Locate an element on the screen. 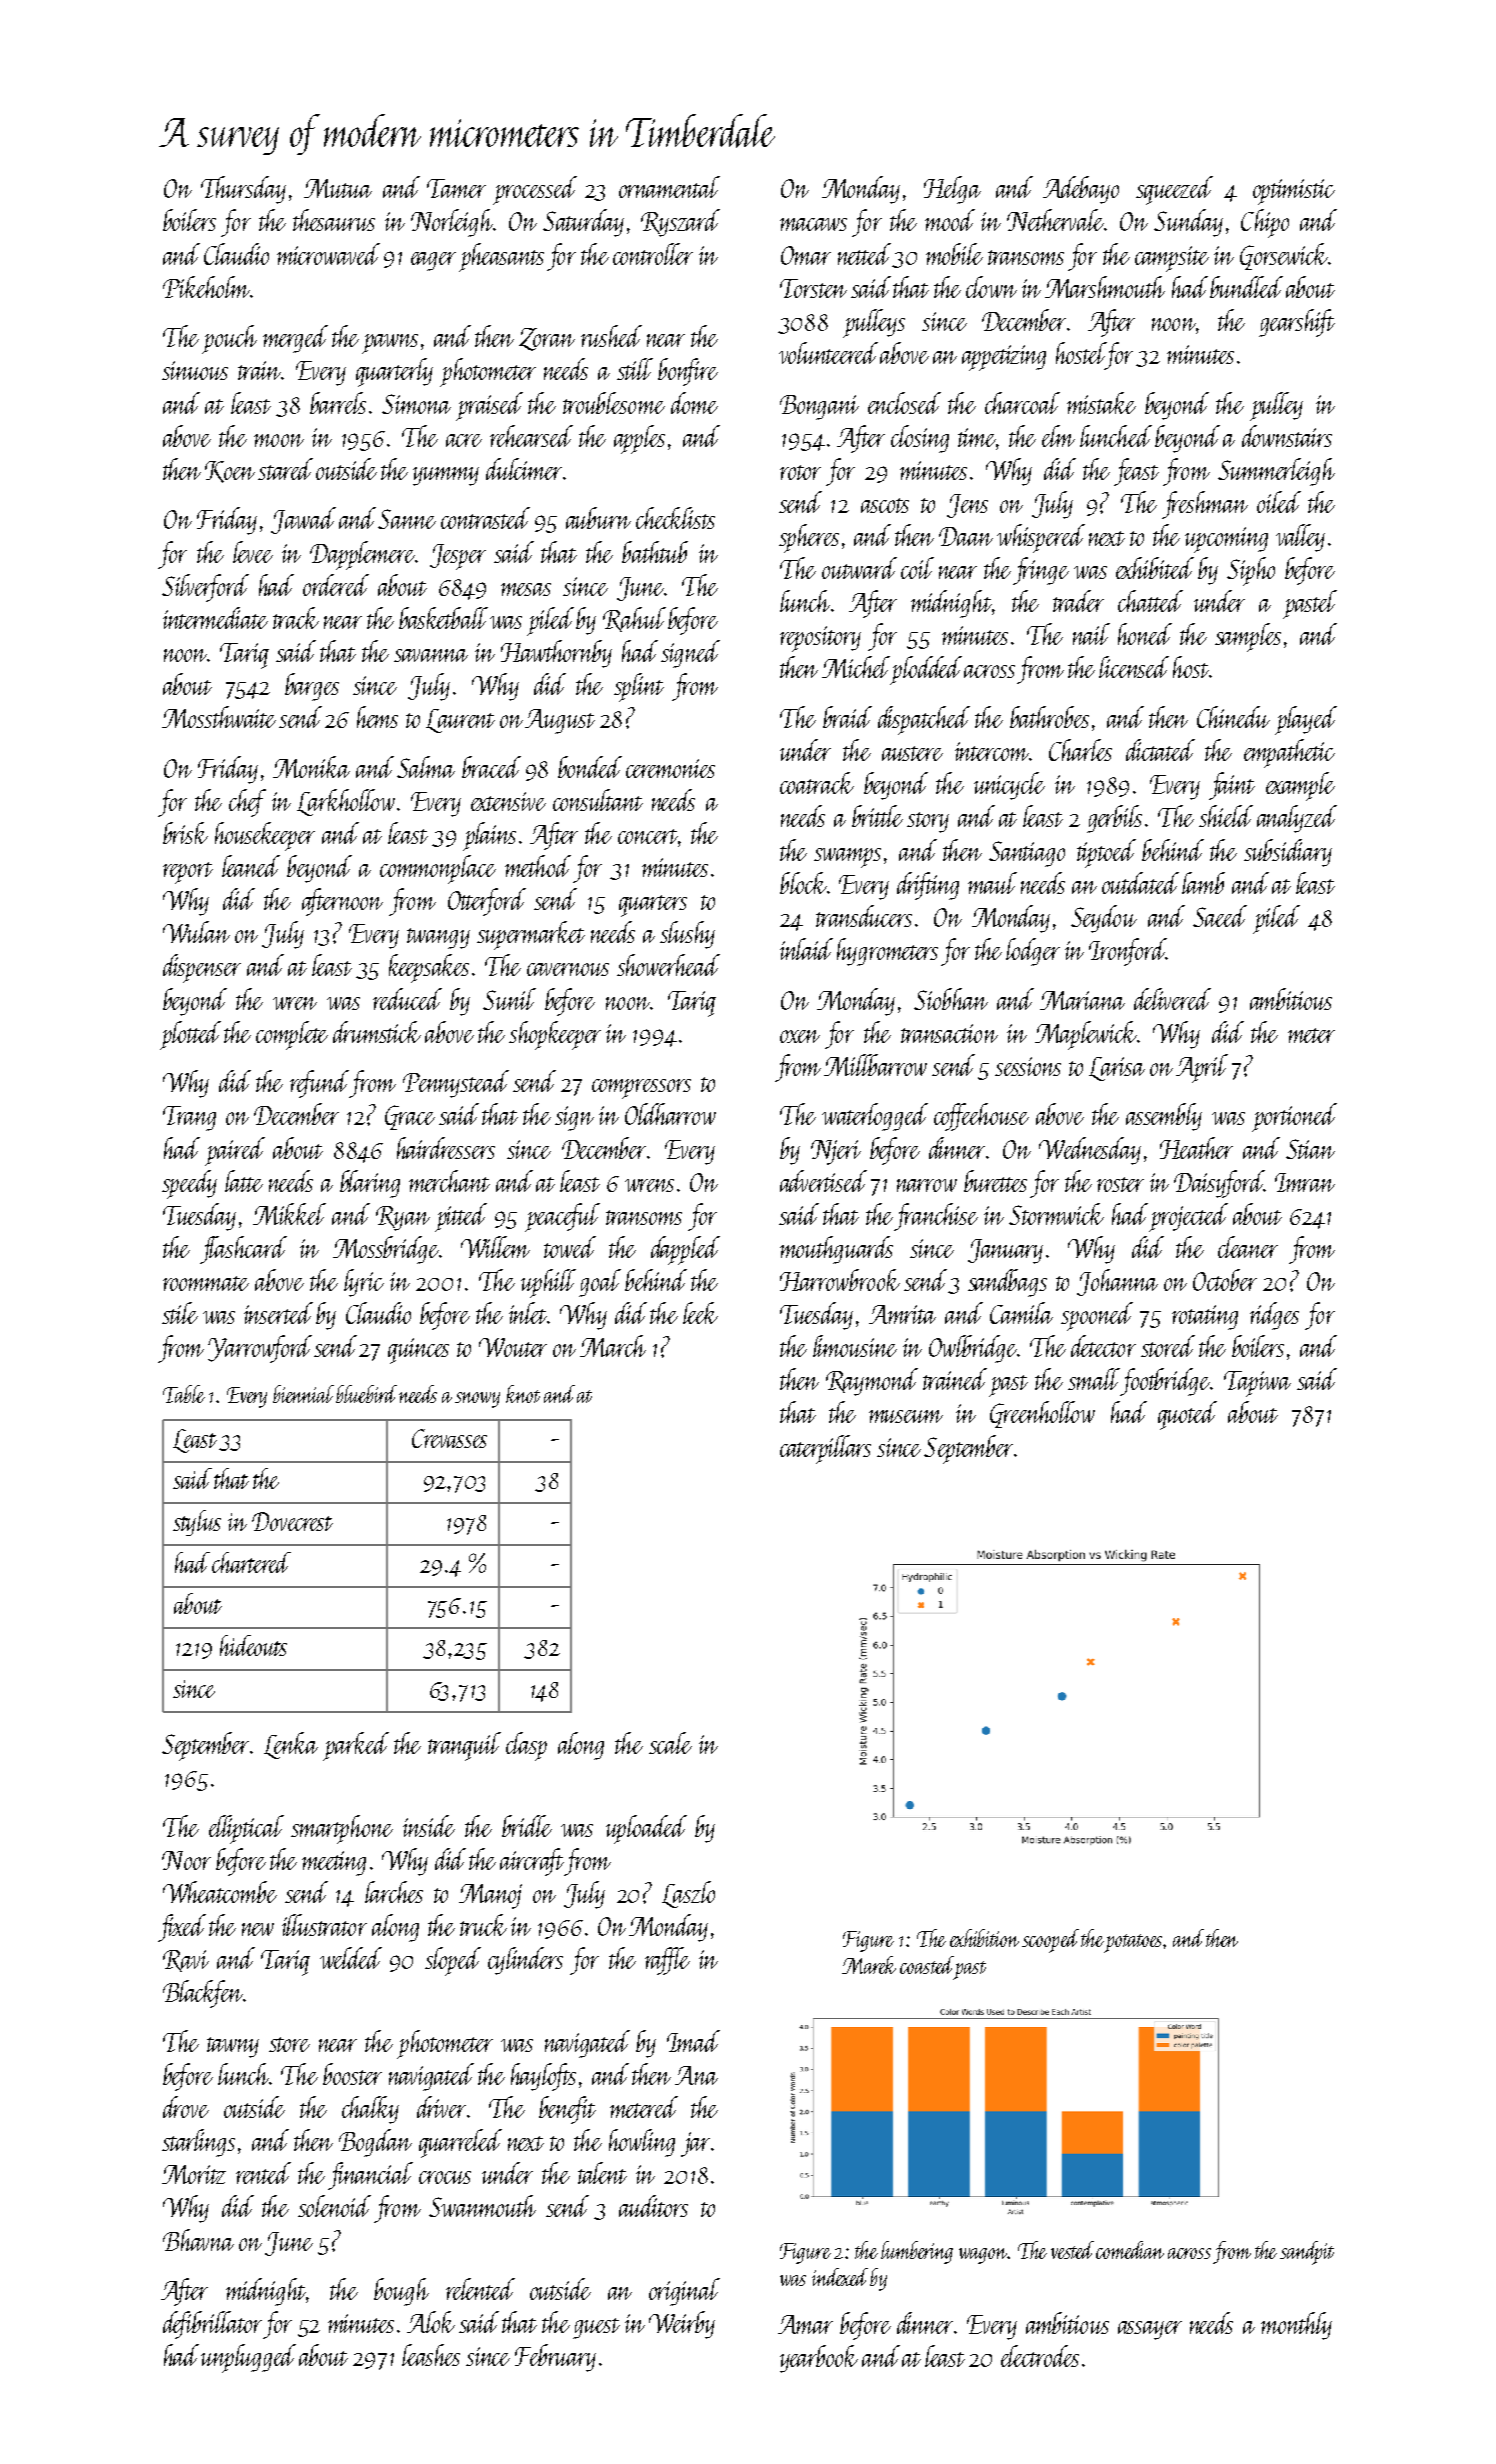 Image resolution: width=1496 pixels, height=2464 pixels. plodded is located at coordinates (926, 670).
